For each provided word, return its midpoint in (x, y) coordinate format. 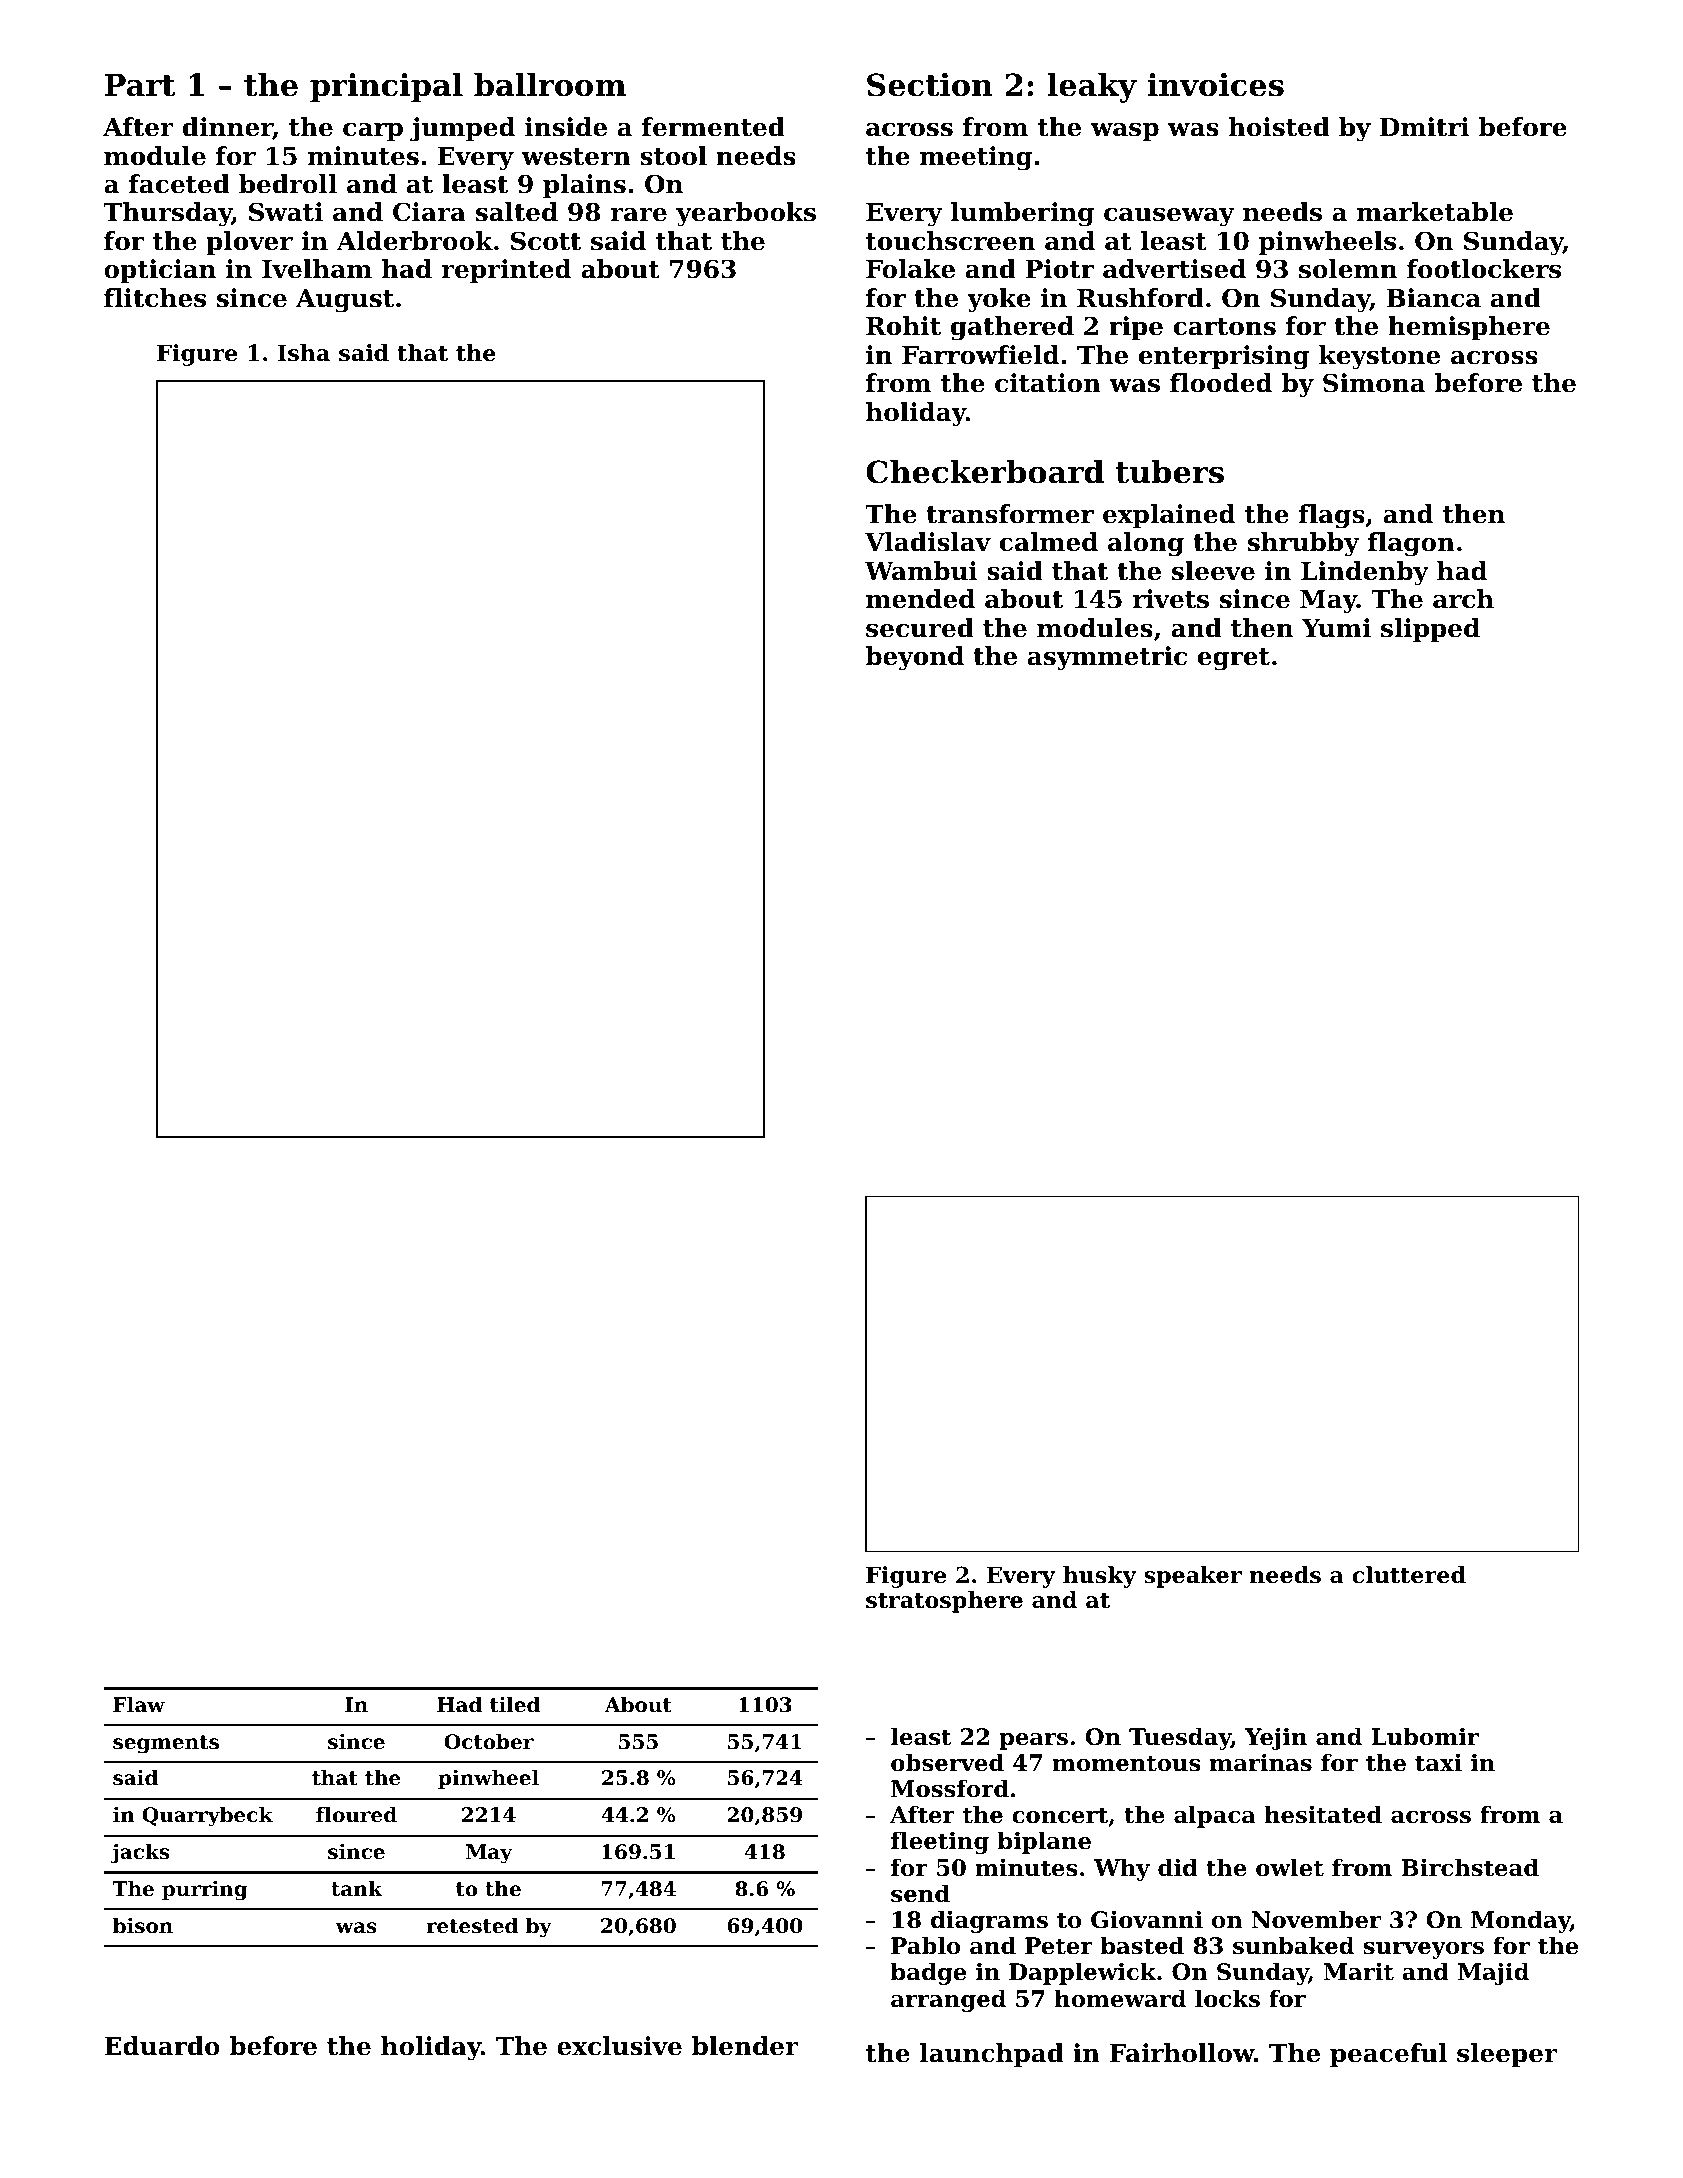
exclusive (619, 2046)
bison (143, 1926)
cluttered (1409, 1575)
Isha (304, 353)
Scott (546, 241)
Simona (1374, 383)
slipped (1430, 630)
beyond (915, 658)
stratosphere (944, 1602)
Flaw (139, 1704)
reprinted (506, 271)
